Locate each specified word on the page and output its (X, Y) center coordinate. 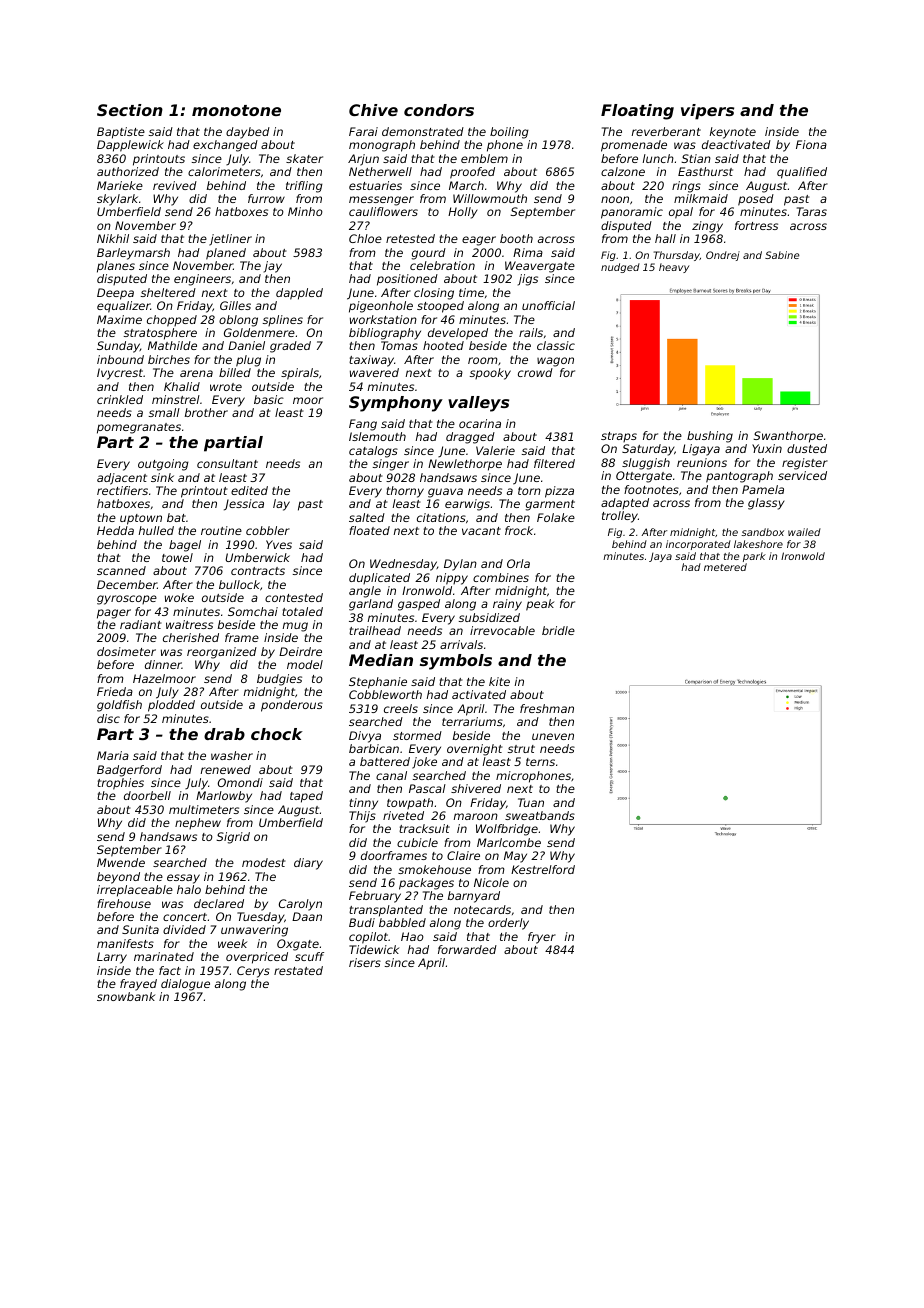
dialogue (185, 985)
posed (756, 200)
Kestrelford (543, 869)
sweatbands (540, 815)
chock (277, 734)
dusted (807, 448)
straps (619, 437)
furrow (266, 198)
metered (725, 567)
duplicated (379, 578)
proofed (472, 173)
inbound (120, 359)
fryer (542, 938)
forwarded (467, 949)
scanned (121, 570)
